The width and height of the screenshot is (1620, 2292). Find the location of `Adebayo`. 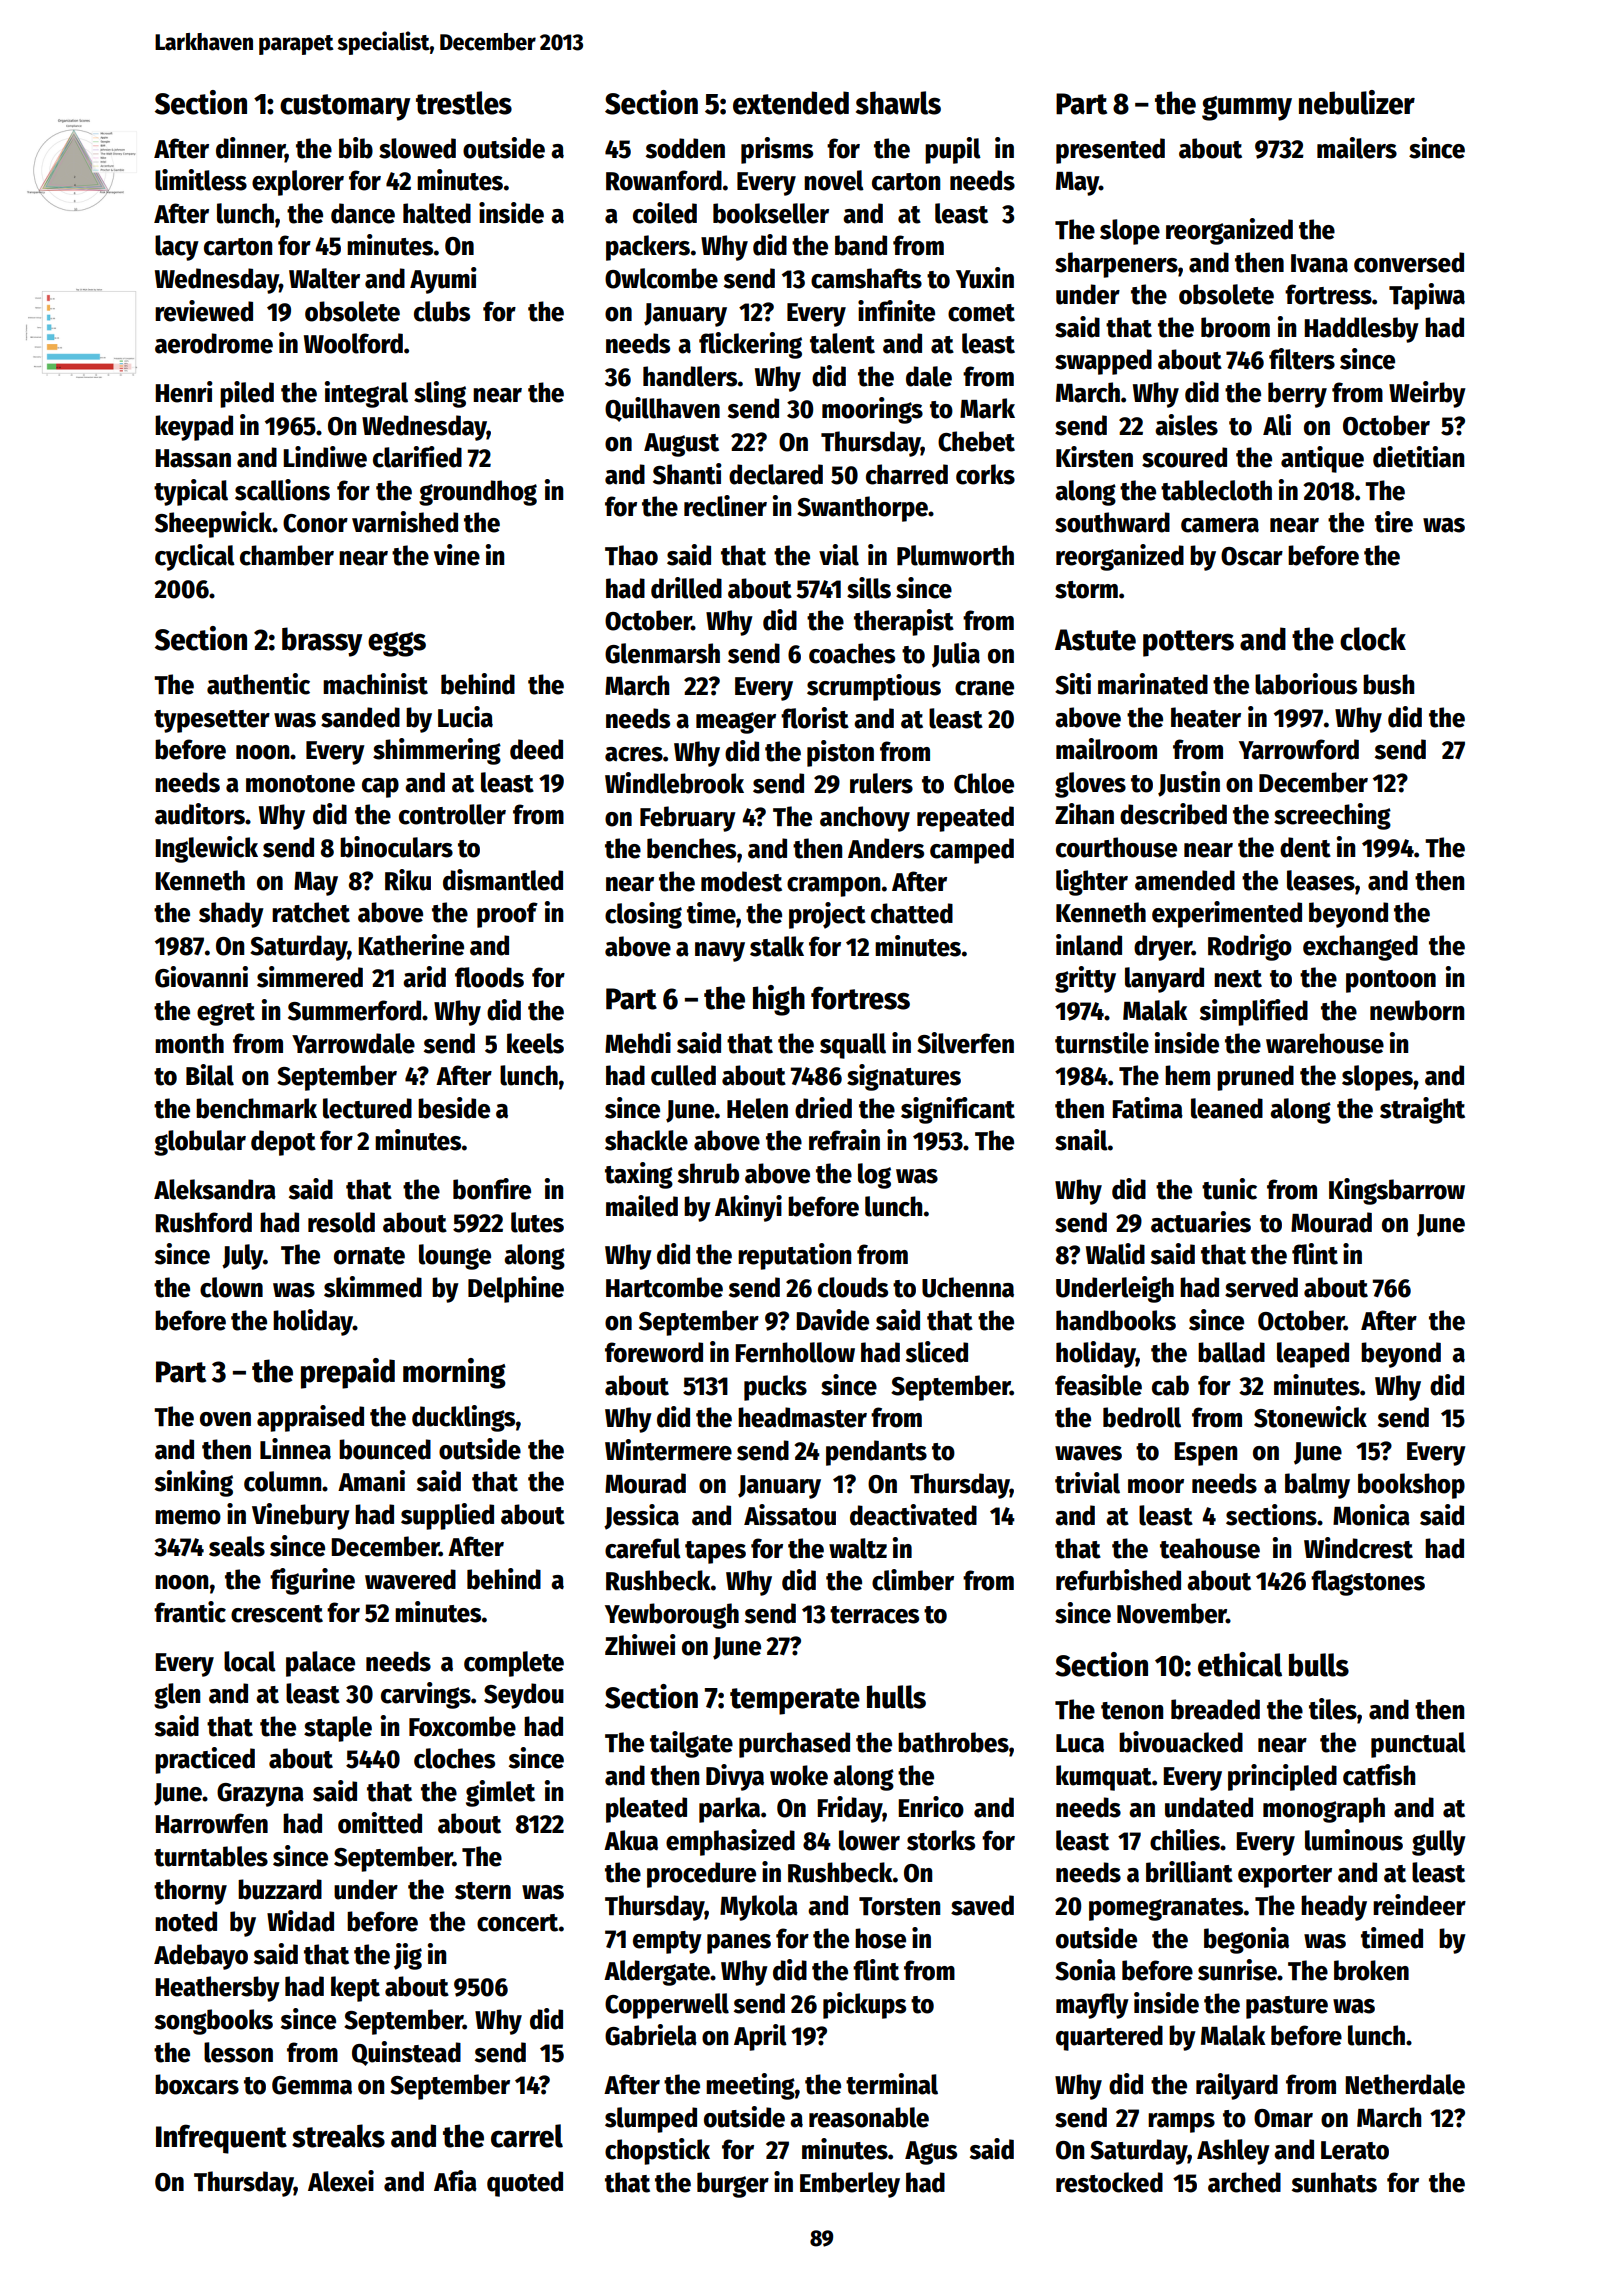

Adebayo is located at coordinates (201, 1957).
